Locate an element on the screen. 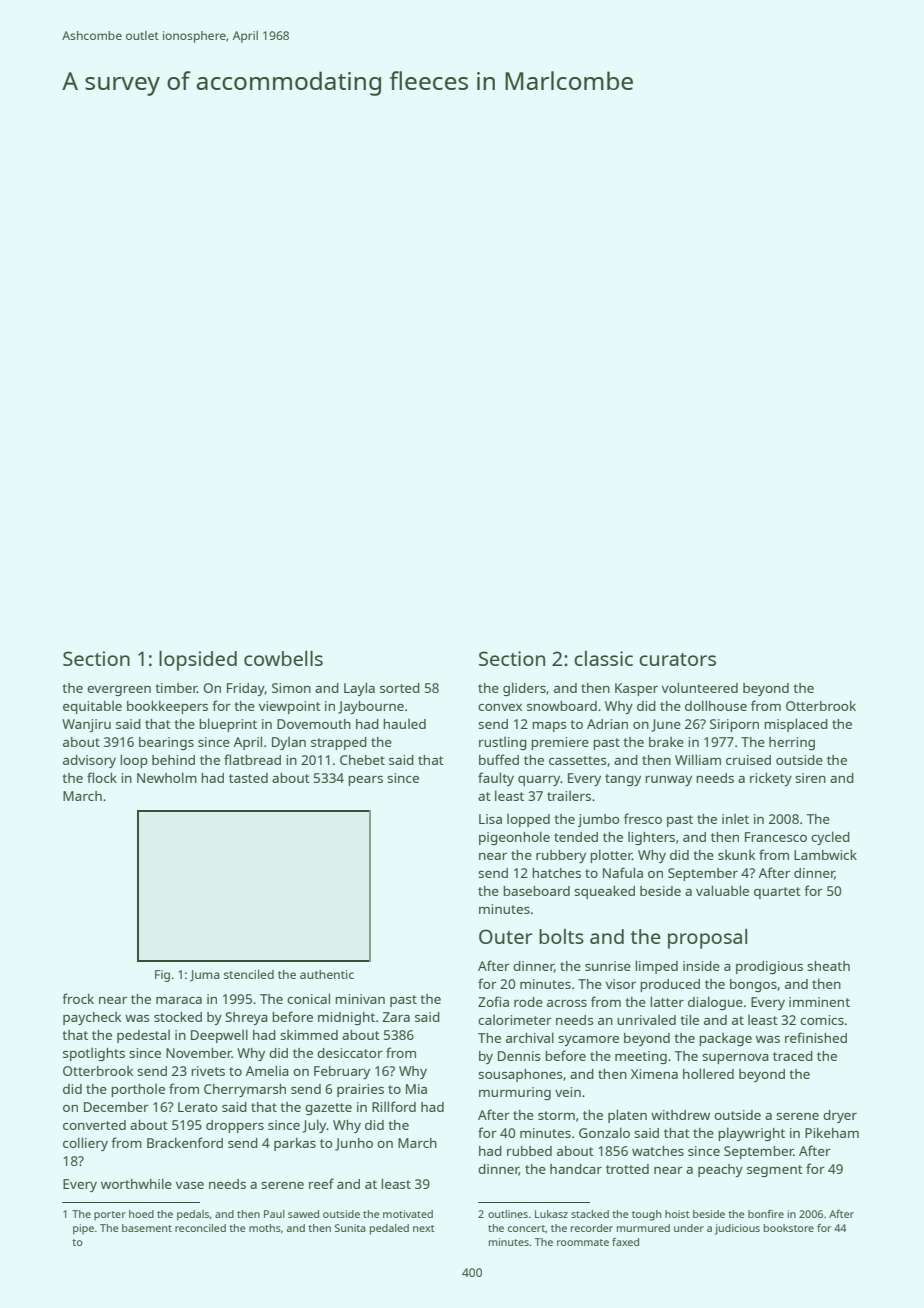  converted is located at coordinates (94, 1125).
